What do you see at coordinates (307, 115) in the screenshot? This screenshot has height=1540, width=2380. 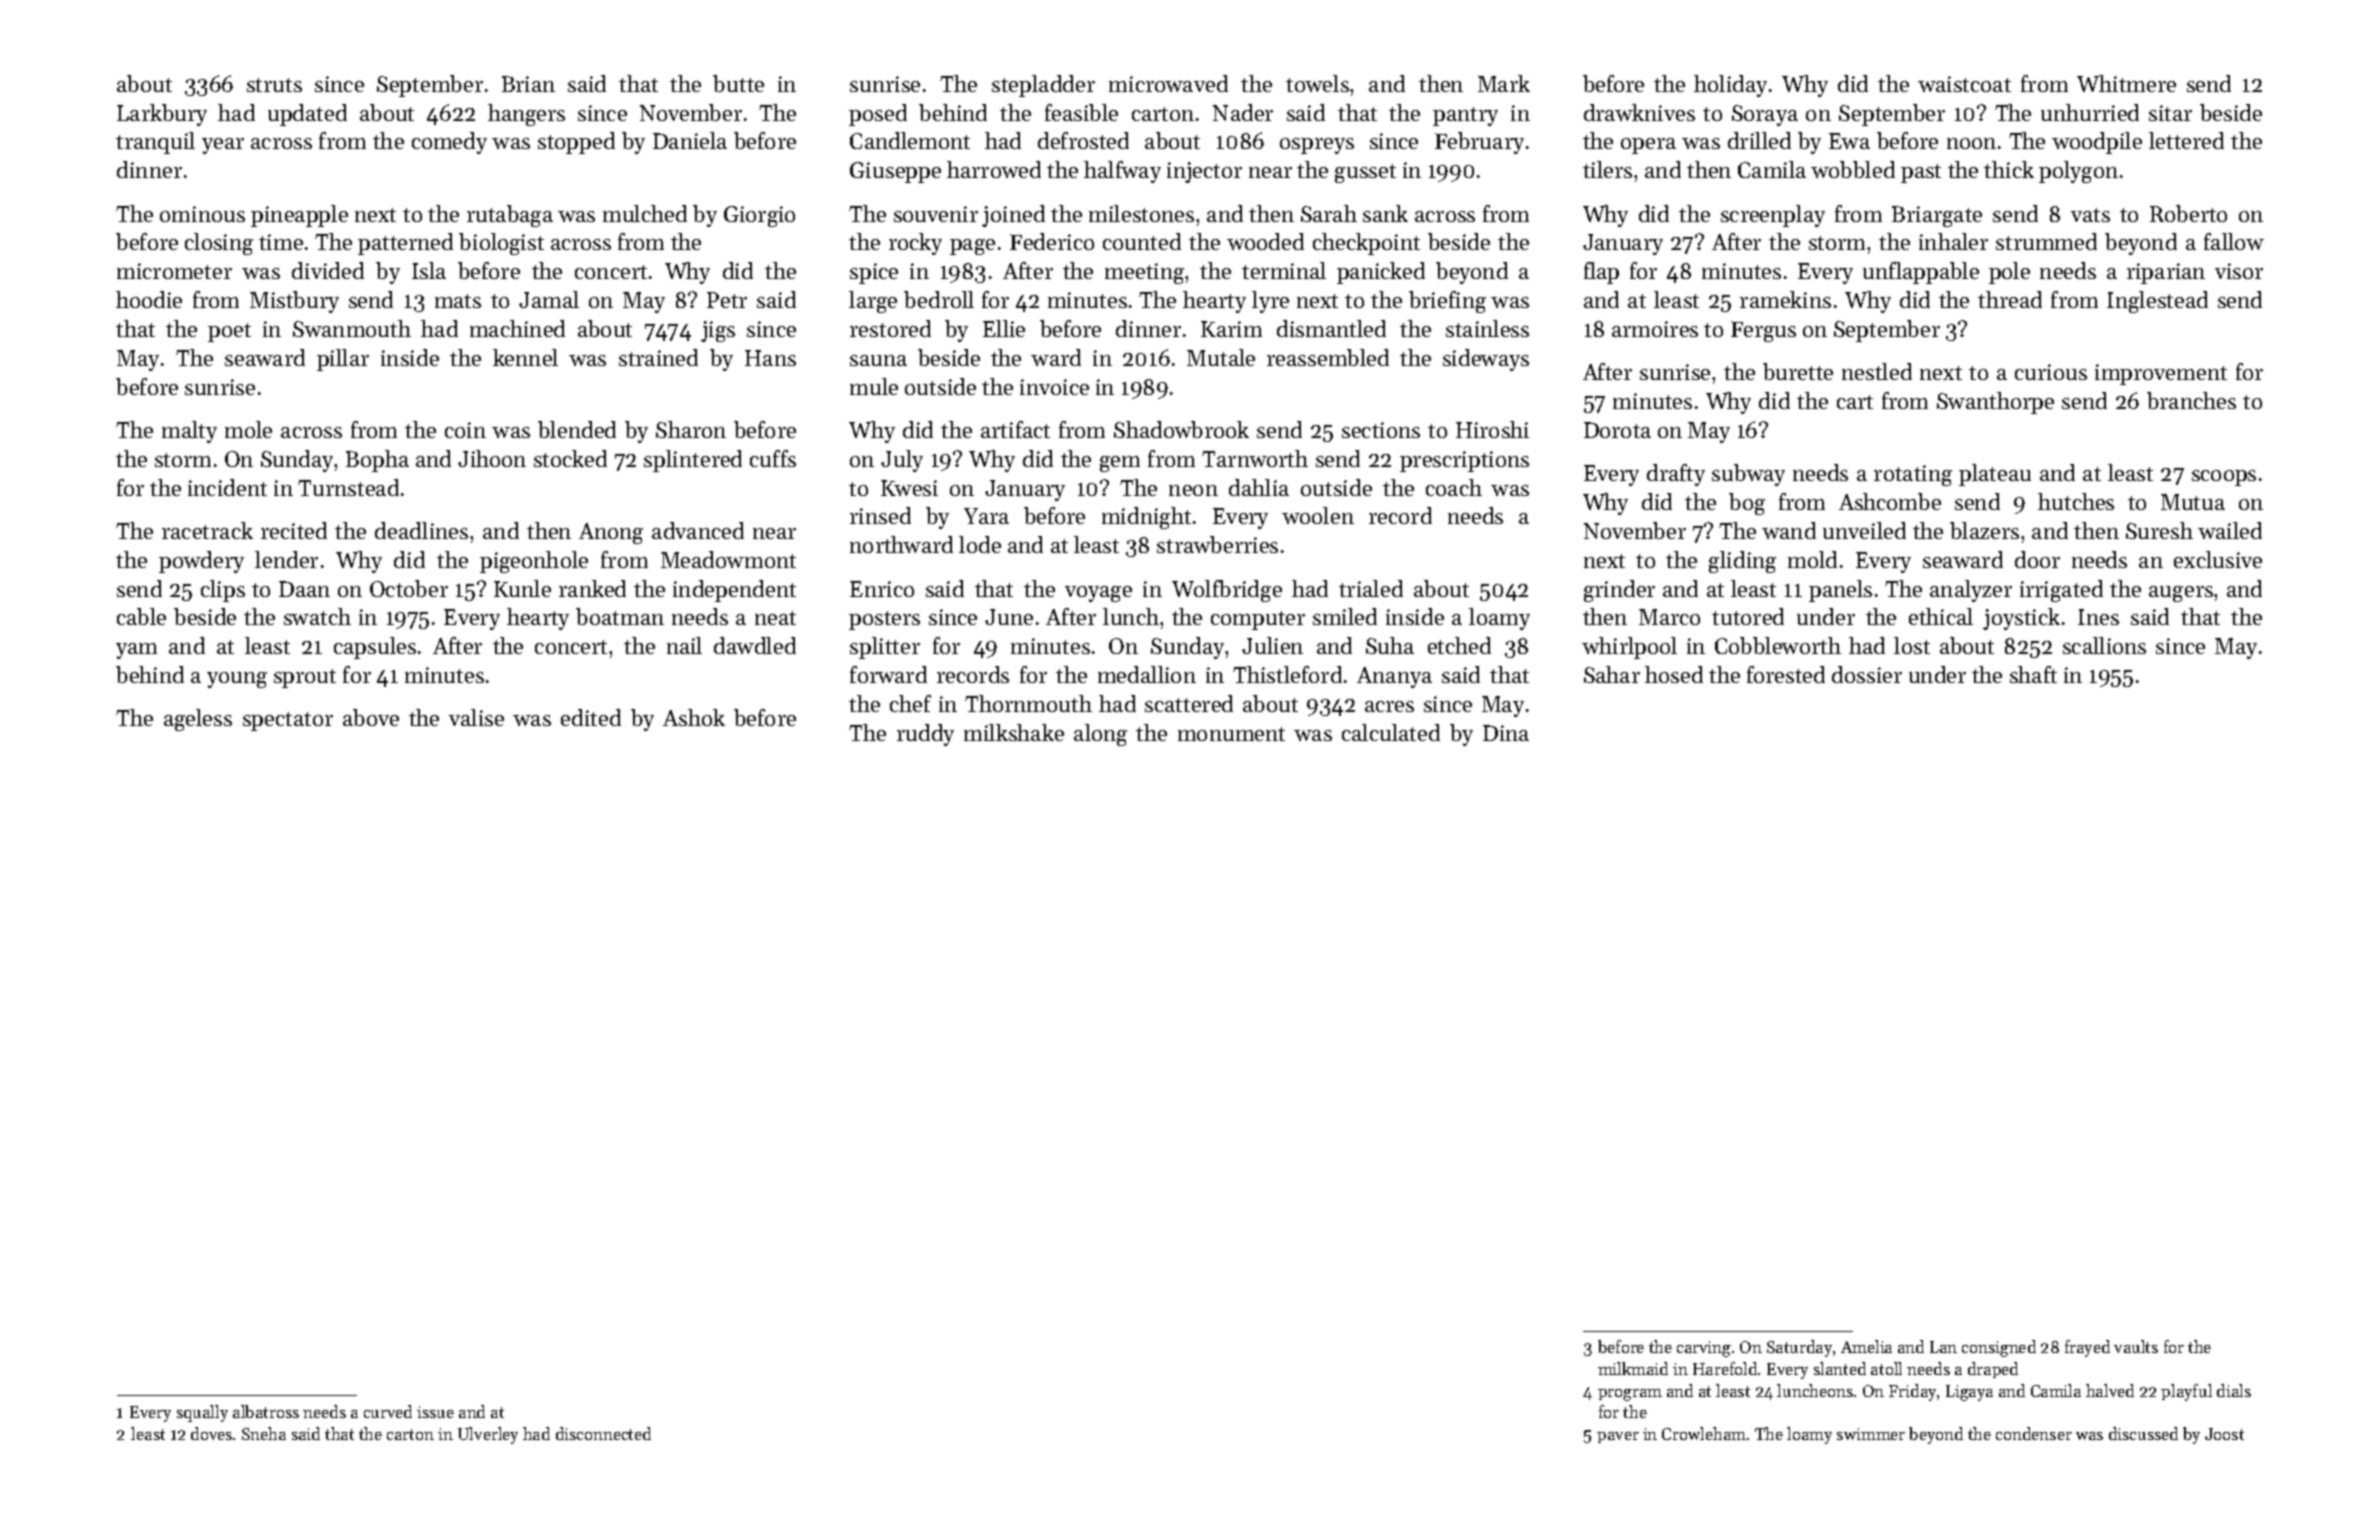 I see `updated` at bounding box center [307, 115].
